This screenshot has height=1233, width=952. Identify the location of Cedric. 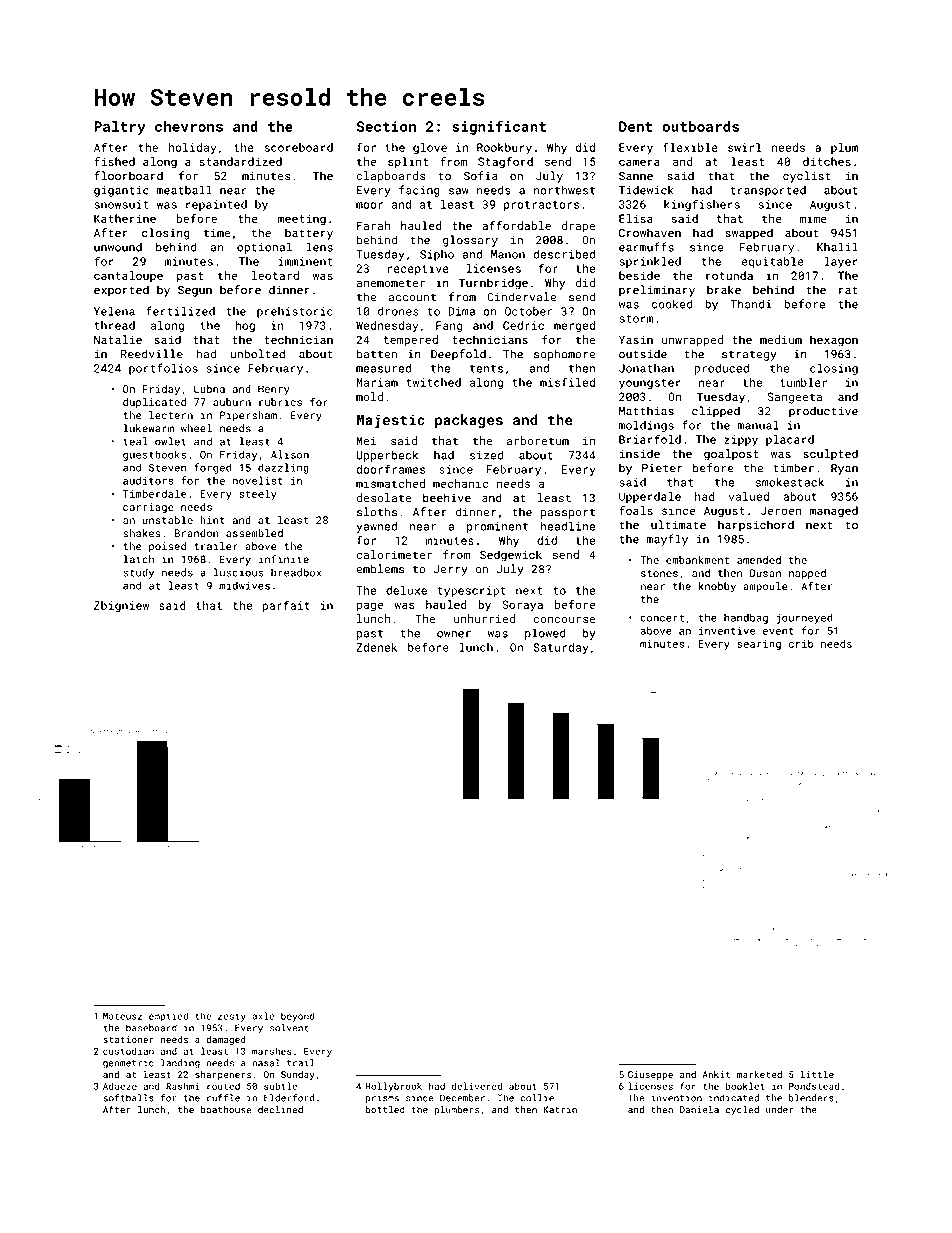
(523, 325).
